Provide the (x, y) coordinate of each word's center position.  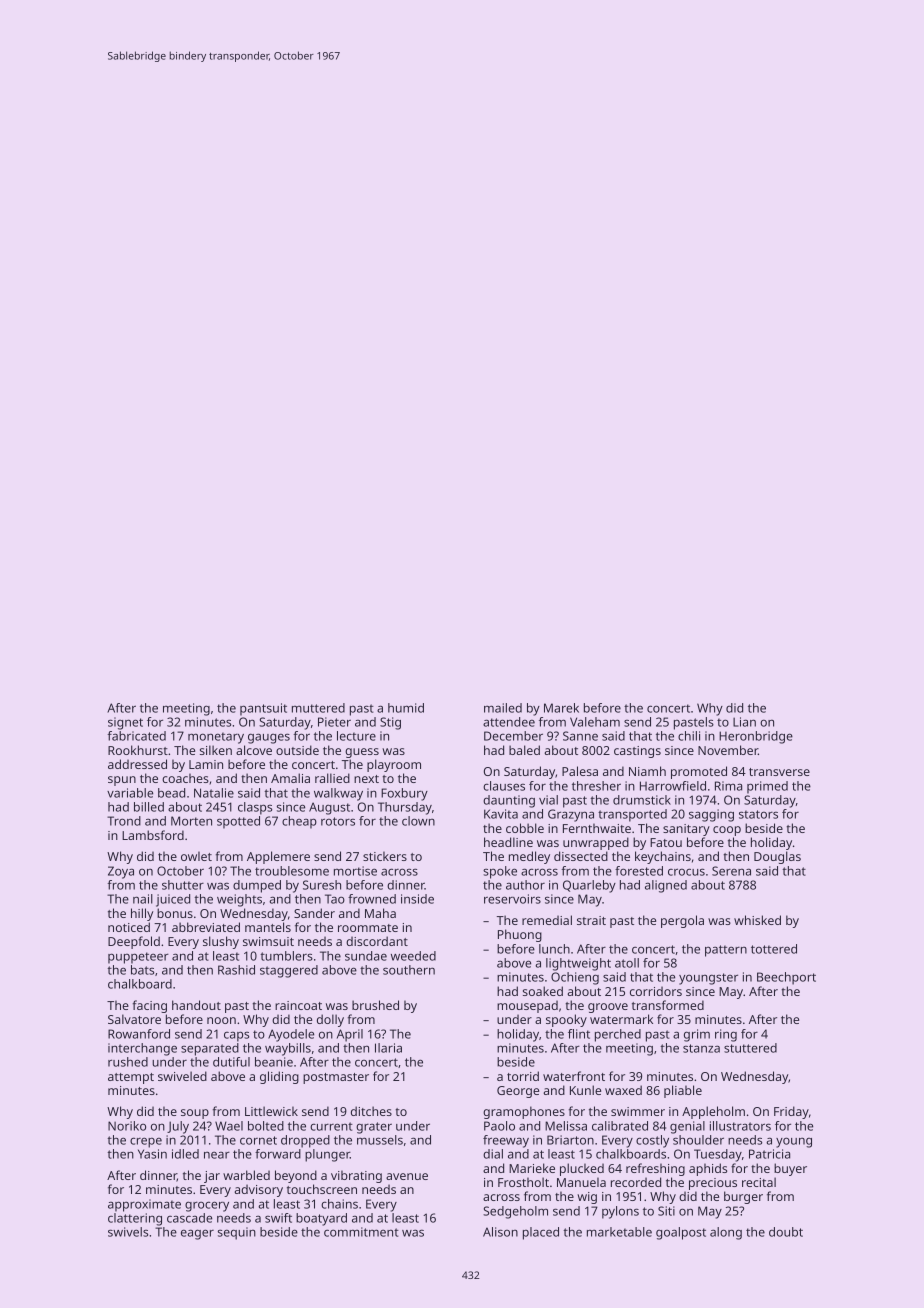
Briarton (570, 1140)
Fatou (666, 842)
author (525, 885)
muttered (318, 708)
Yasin (152, 1154)
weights (239, 900)
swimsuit (268, 941)
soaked (543, 991)
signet (125, 723)
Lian (744, 722)
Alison (500, 1232)
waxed (623, 1090)
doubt (786, 1232)
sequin (237, 1233)
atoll (627, 963)
